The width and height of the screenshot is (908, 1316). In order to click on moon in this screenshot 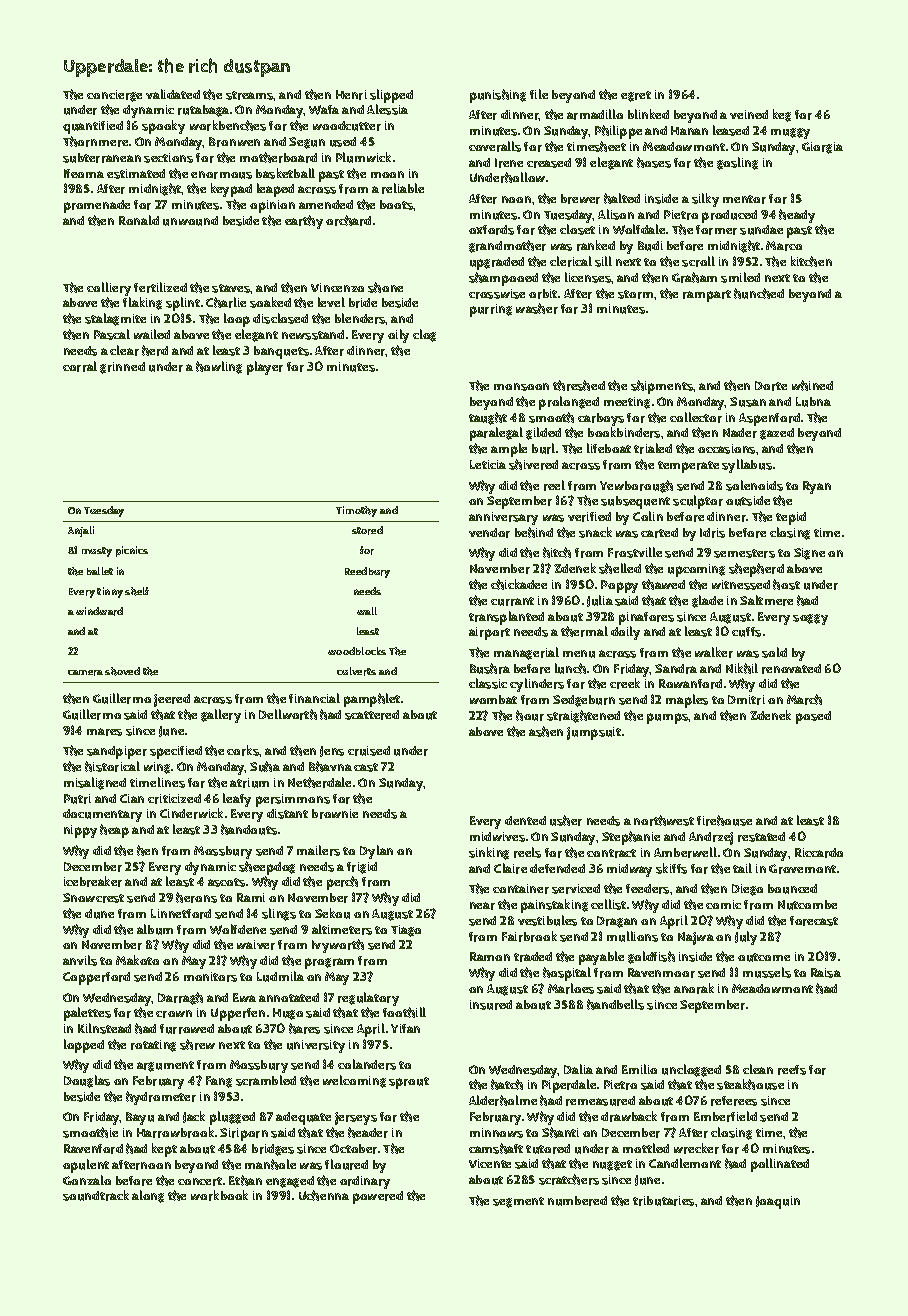, I will do `click(387, 174)`.
